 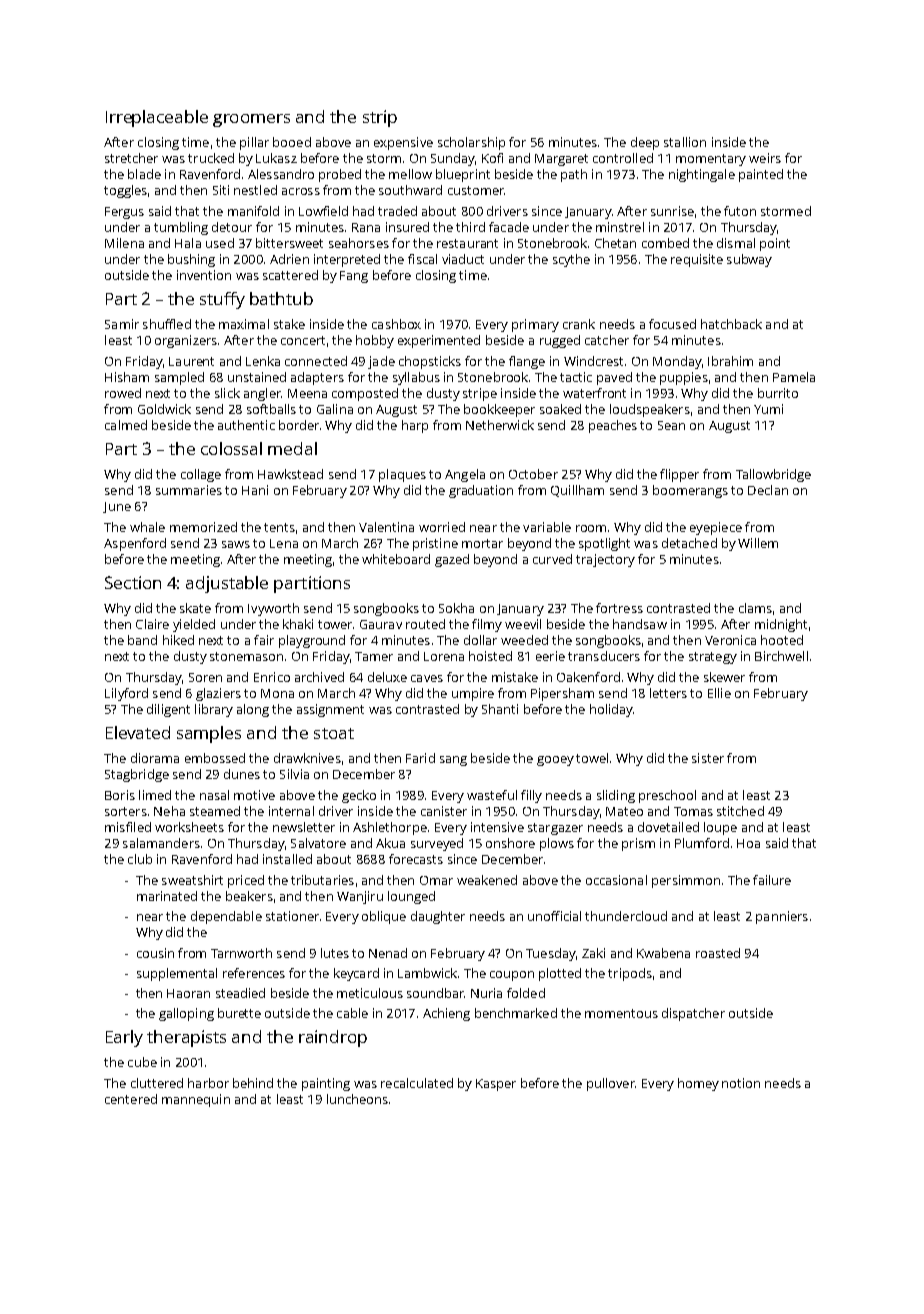 I want to click on harp, so click(x=415, y=426).
